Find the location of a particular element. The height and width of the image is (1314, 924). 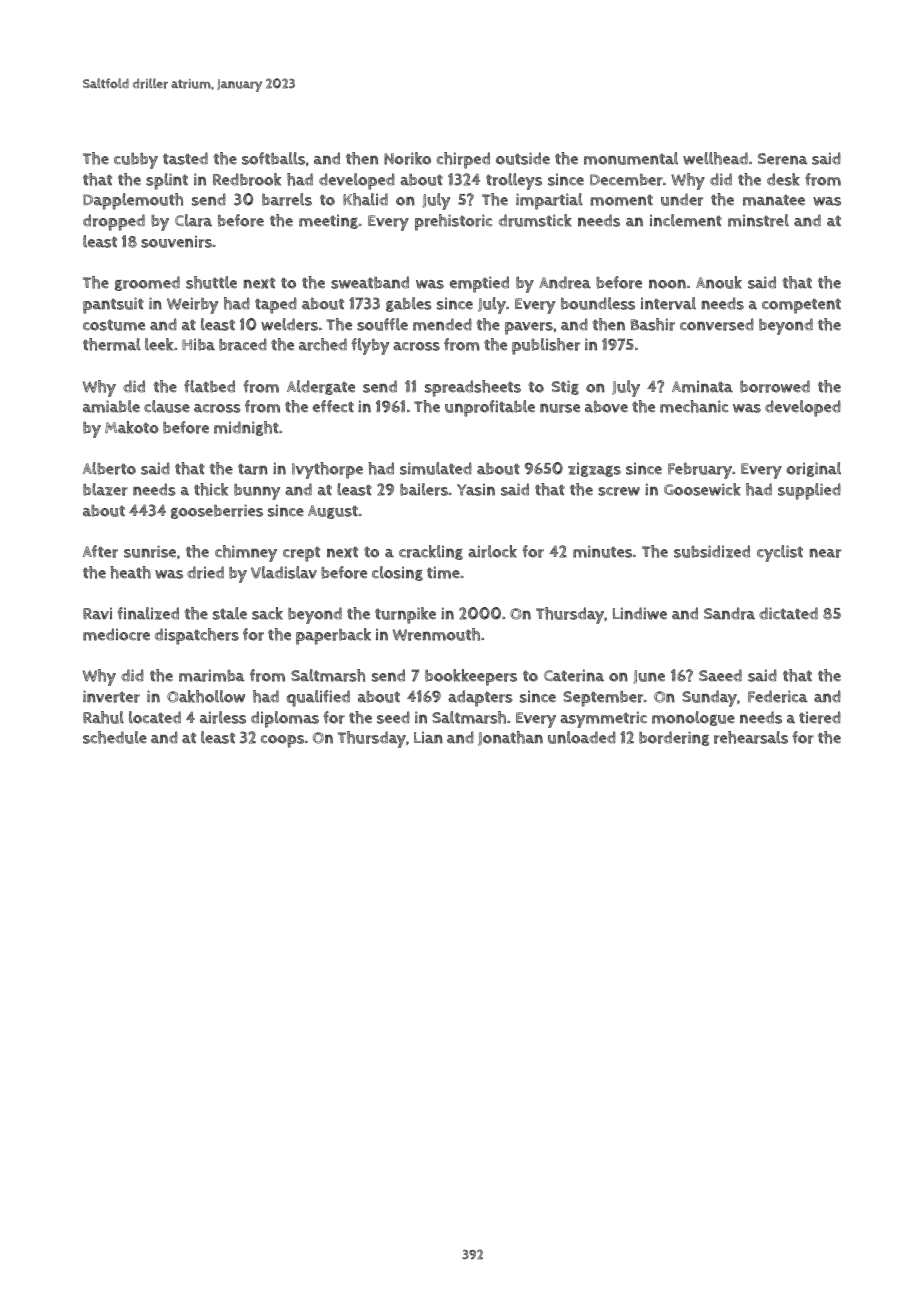

adapters is located at coordinates (480, 698).
